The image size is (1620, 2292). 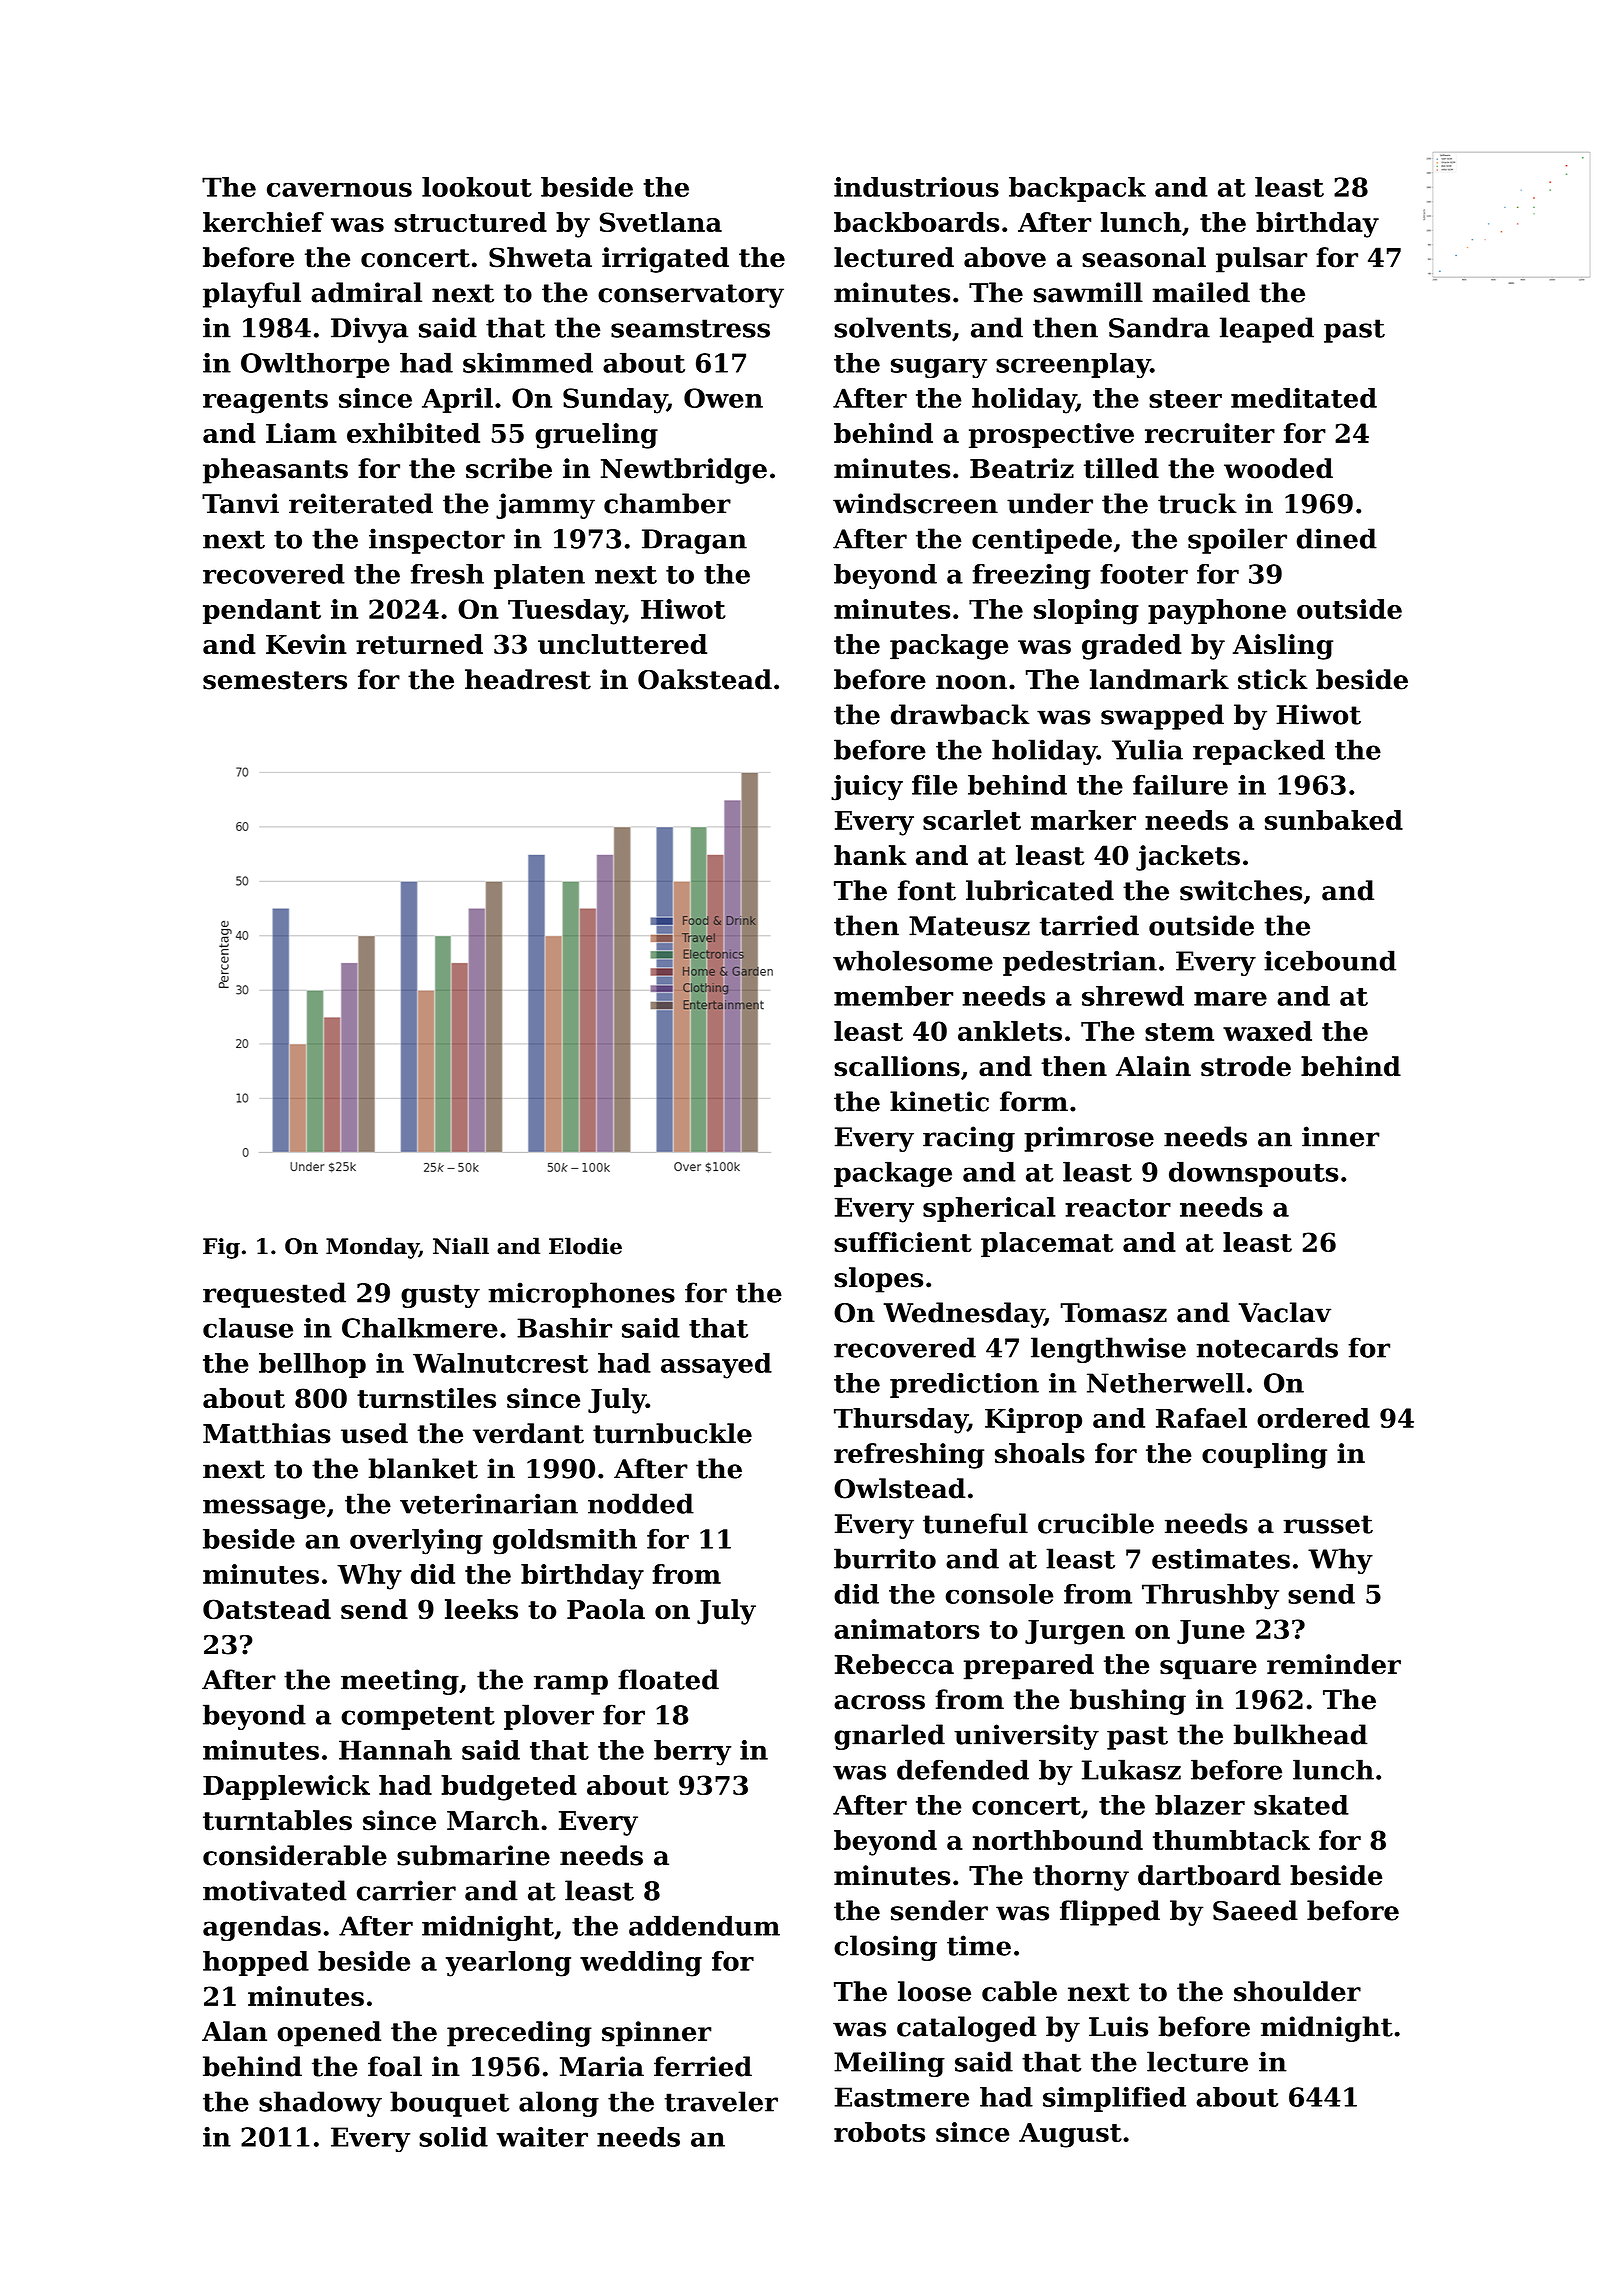 I want to click on used, so click(x=374, y=1433).
